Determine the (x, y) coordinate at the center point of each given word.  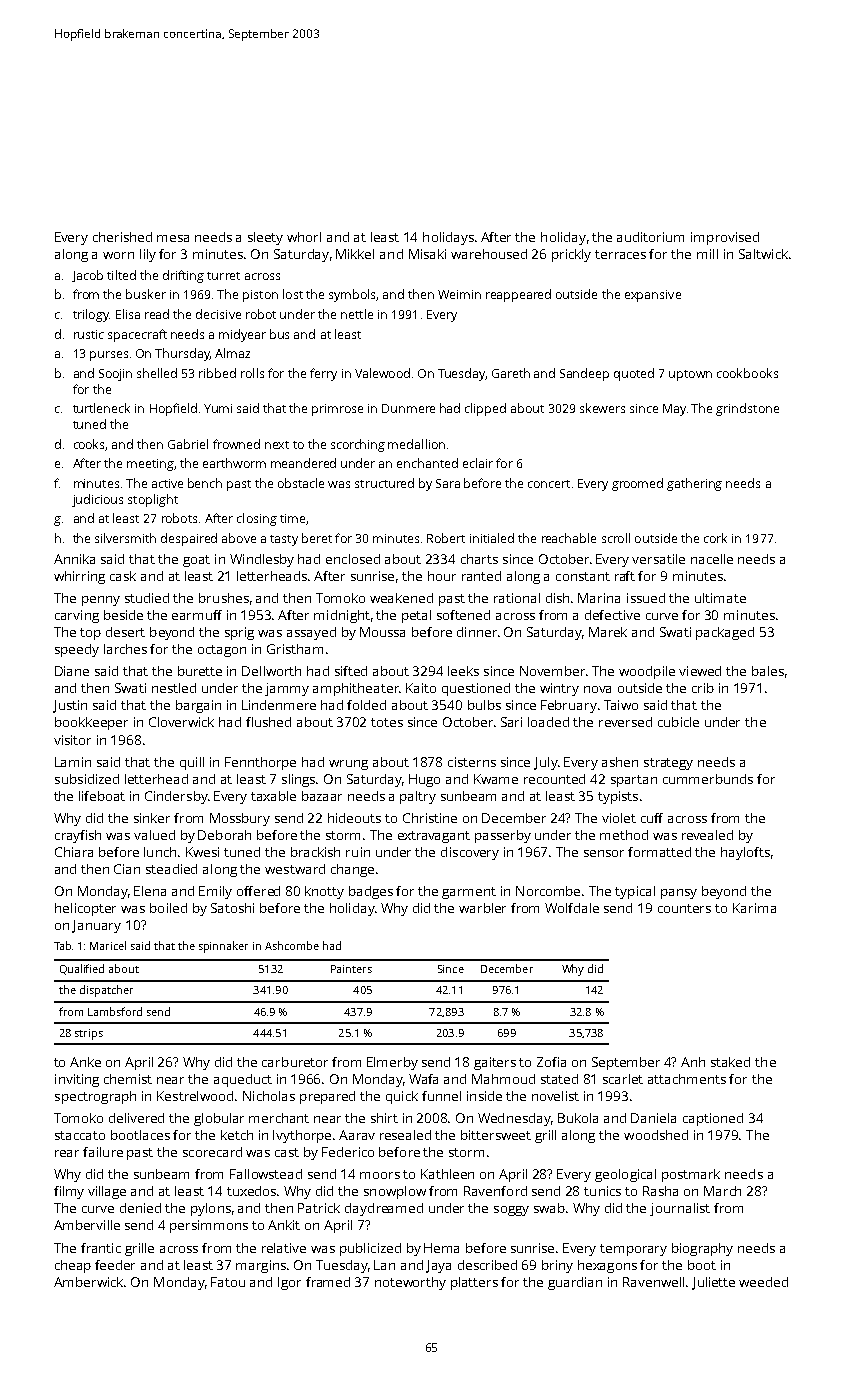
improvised (725, 238)
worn (118, 255)
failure (103, 1152)
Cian (127, 869)
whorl (304, 237)
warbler (482, 908)
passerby (503, 836)
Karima (754, 908)
